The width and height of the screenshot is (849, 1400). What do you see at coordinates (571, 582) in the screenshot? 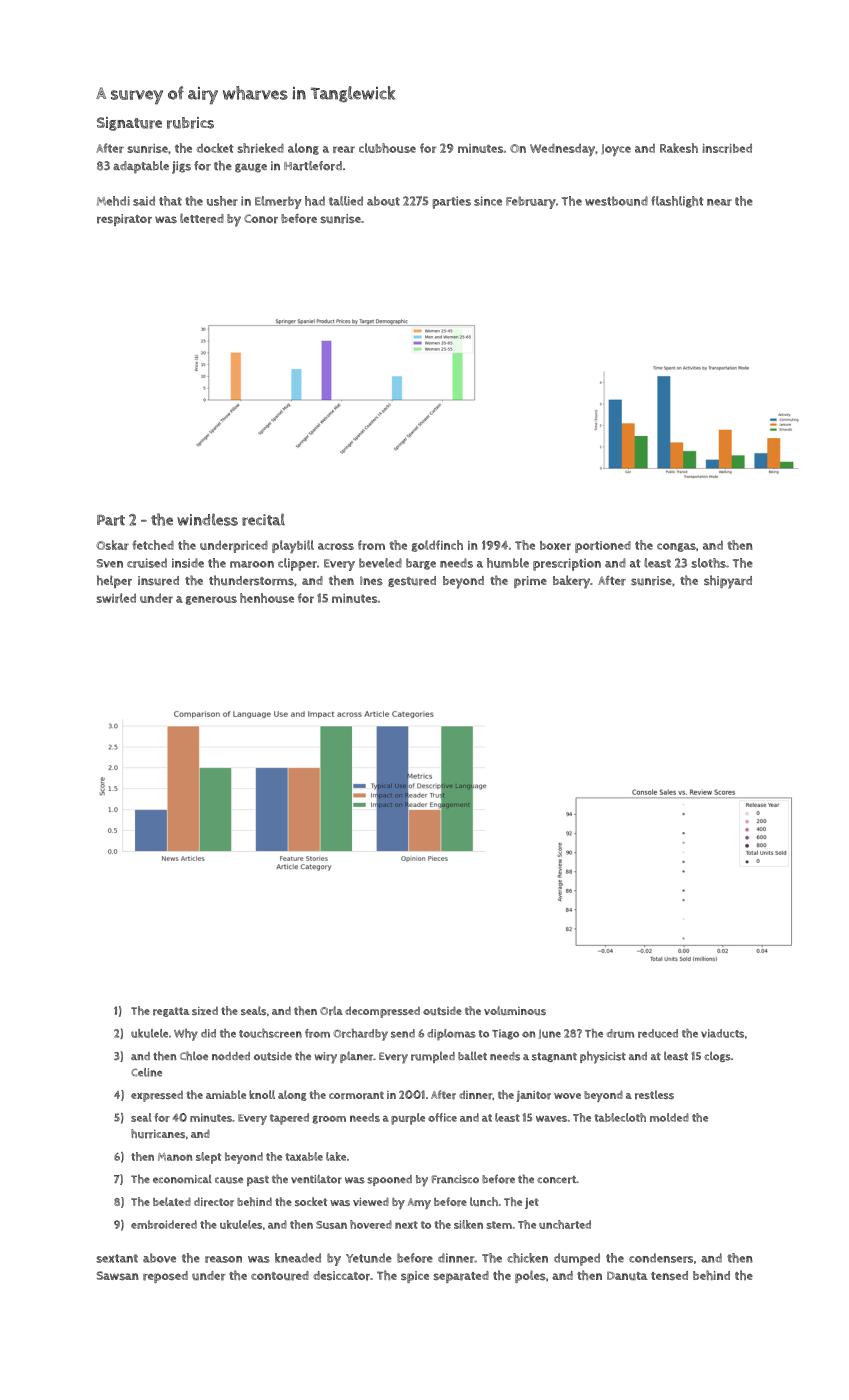
I see `bakery` at bounding box center [571, 582].
